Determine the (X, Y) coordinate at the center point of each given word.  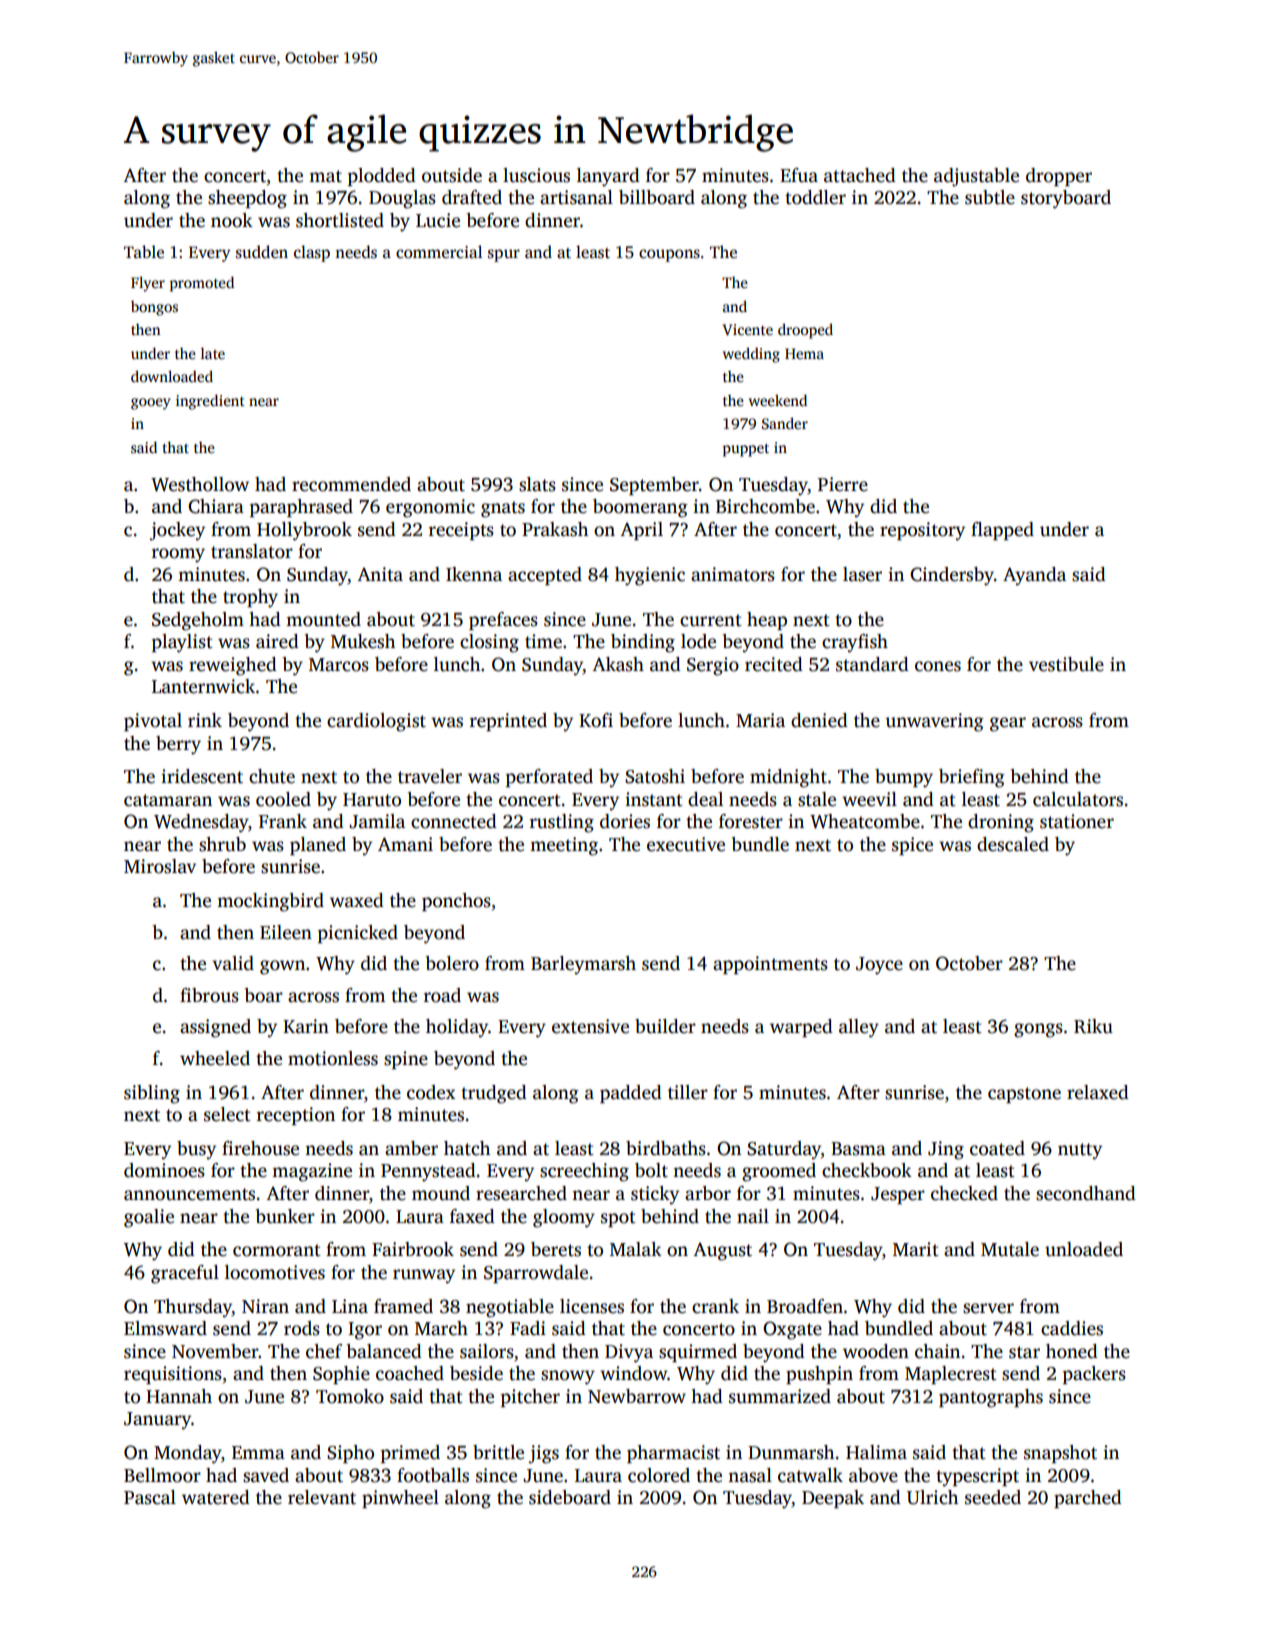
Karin (306, 1026)
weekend (778, 400)
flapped (1002, 531)
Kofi (596, 720)
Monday (188, 1454)
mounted (323, 619)
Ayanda (1034, 576)
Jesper (898, 1195)
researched (521, 1193)
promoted (202, 284)
